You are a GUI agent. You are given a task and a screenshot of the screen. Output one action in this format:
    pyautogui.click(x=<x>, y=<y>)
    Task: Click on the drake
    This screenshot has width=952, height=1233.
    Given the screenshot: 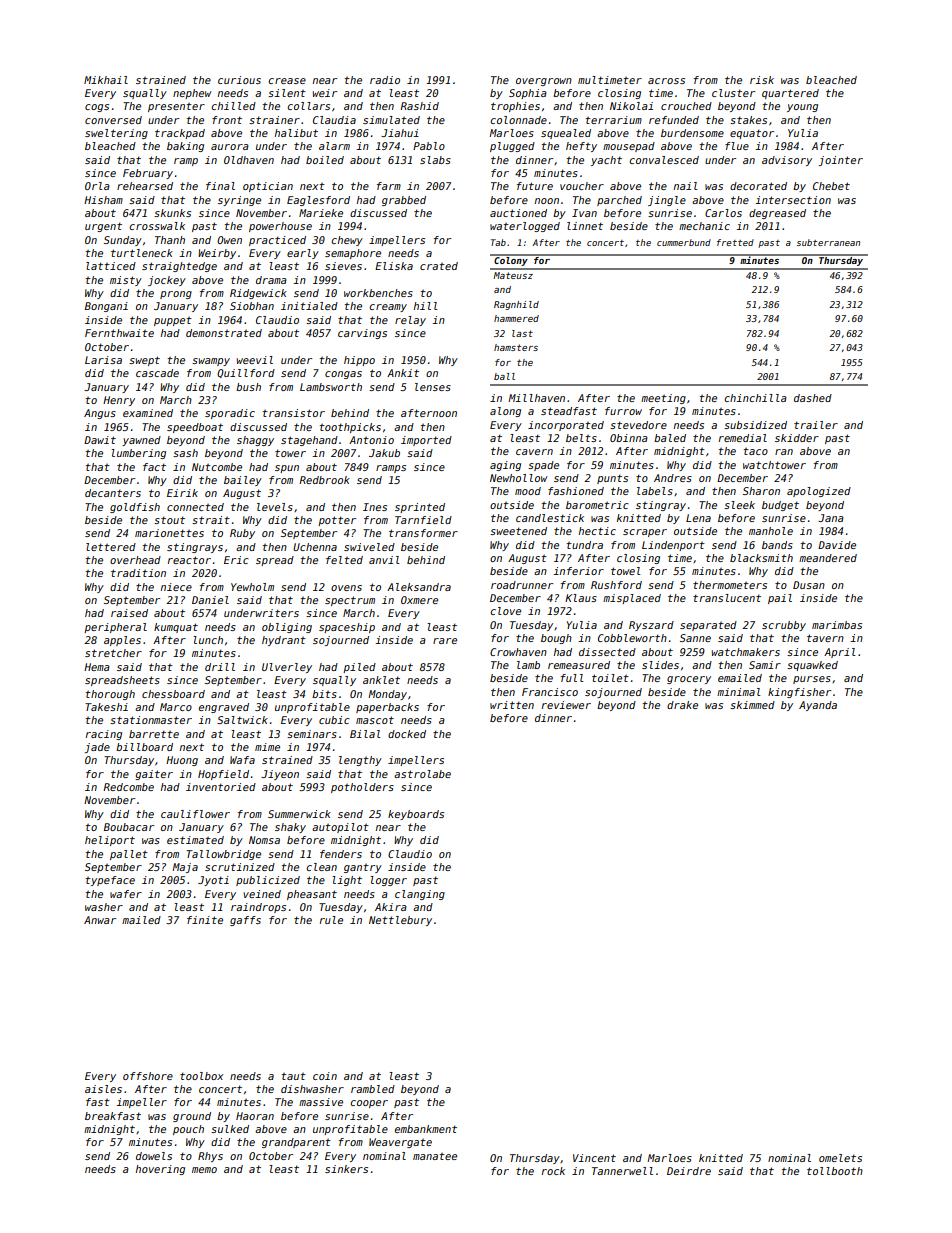 What is the action you would take?
    pyautogui.click(x=682, y=705)
